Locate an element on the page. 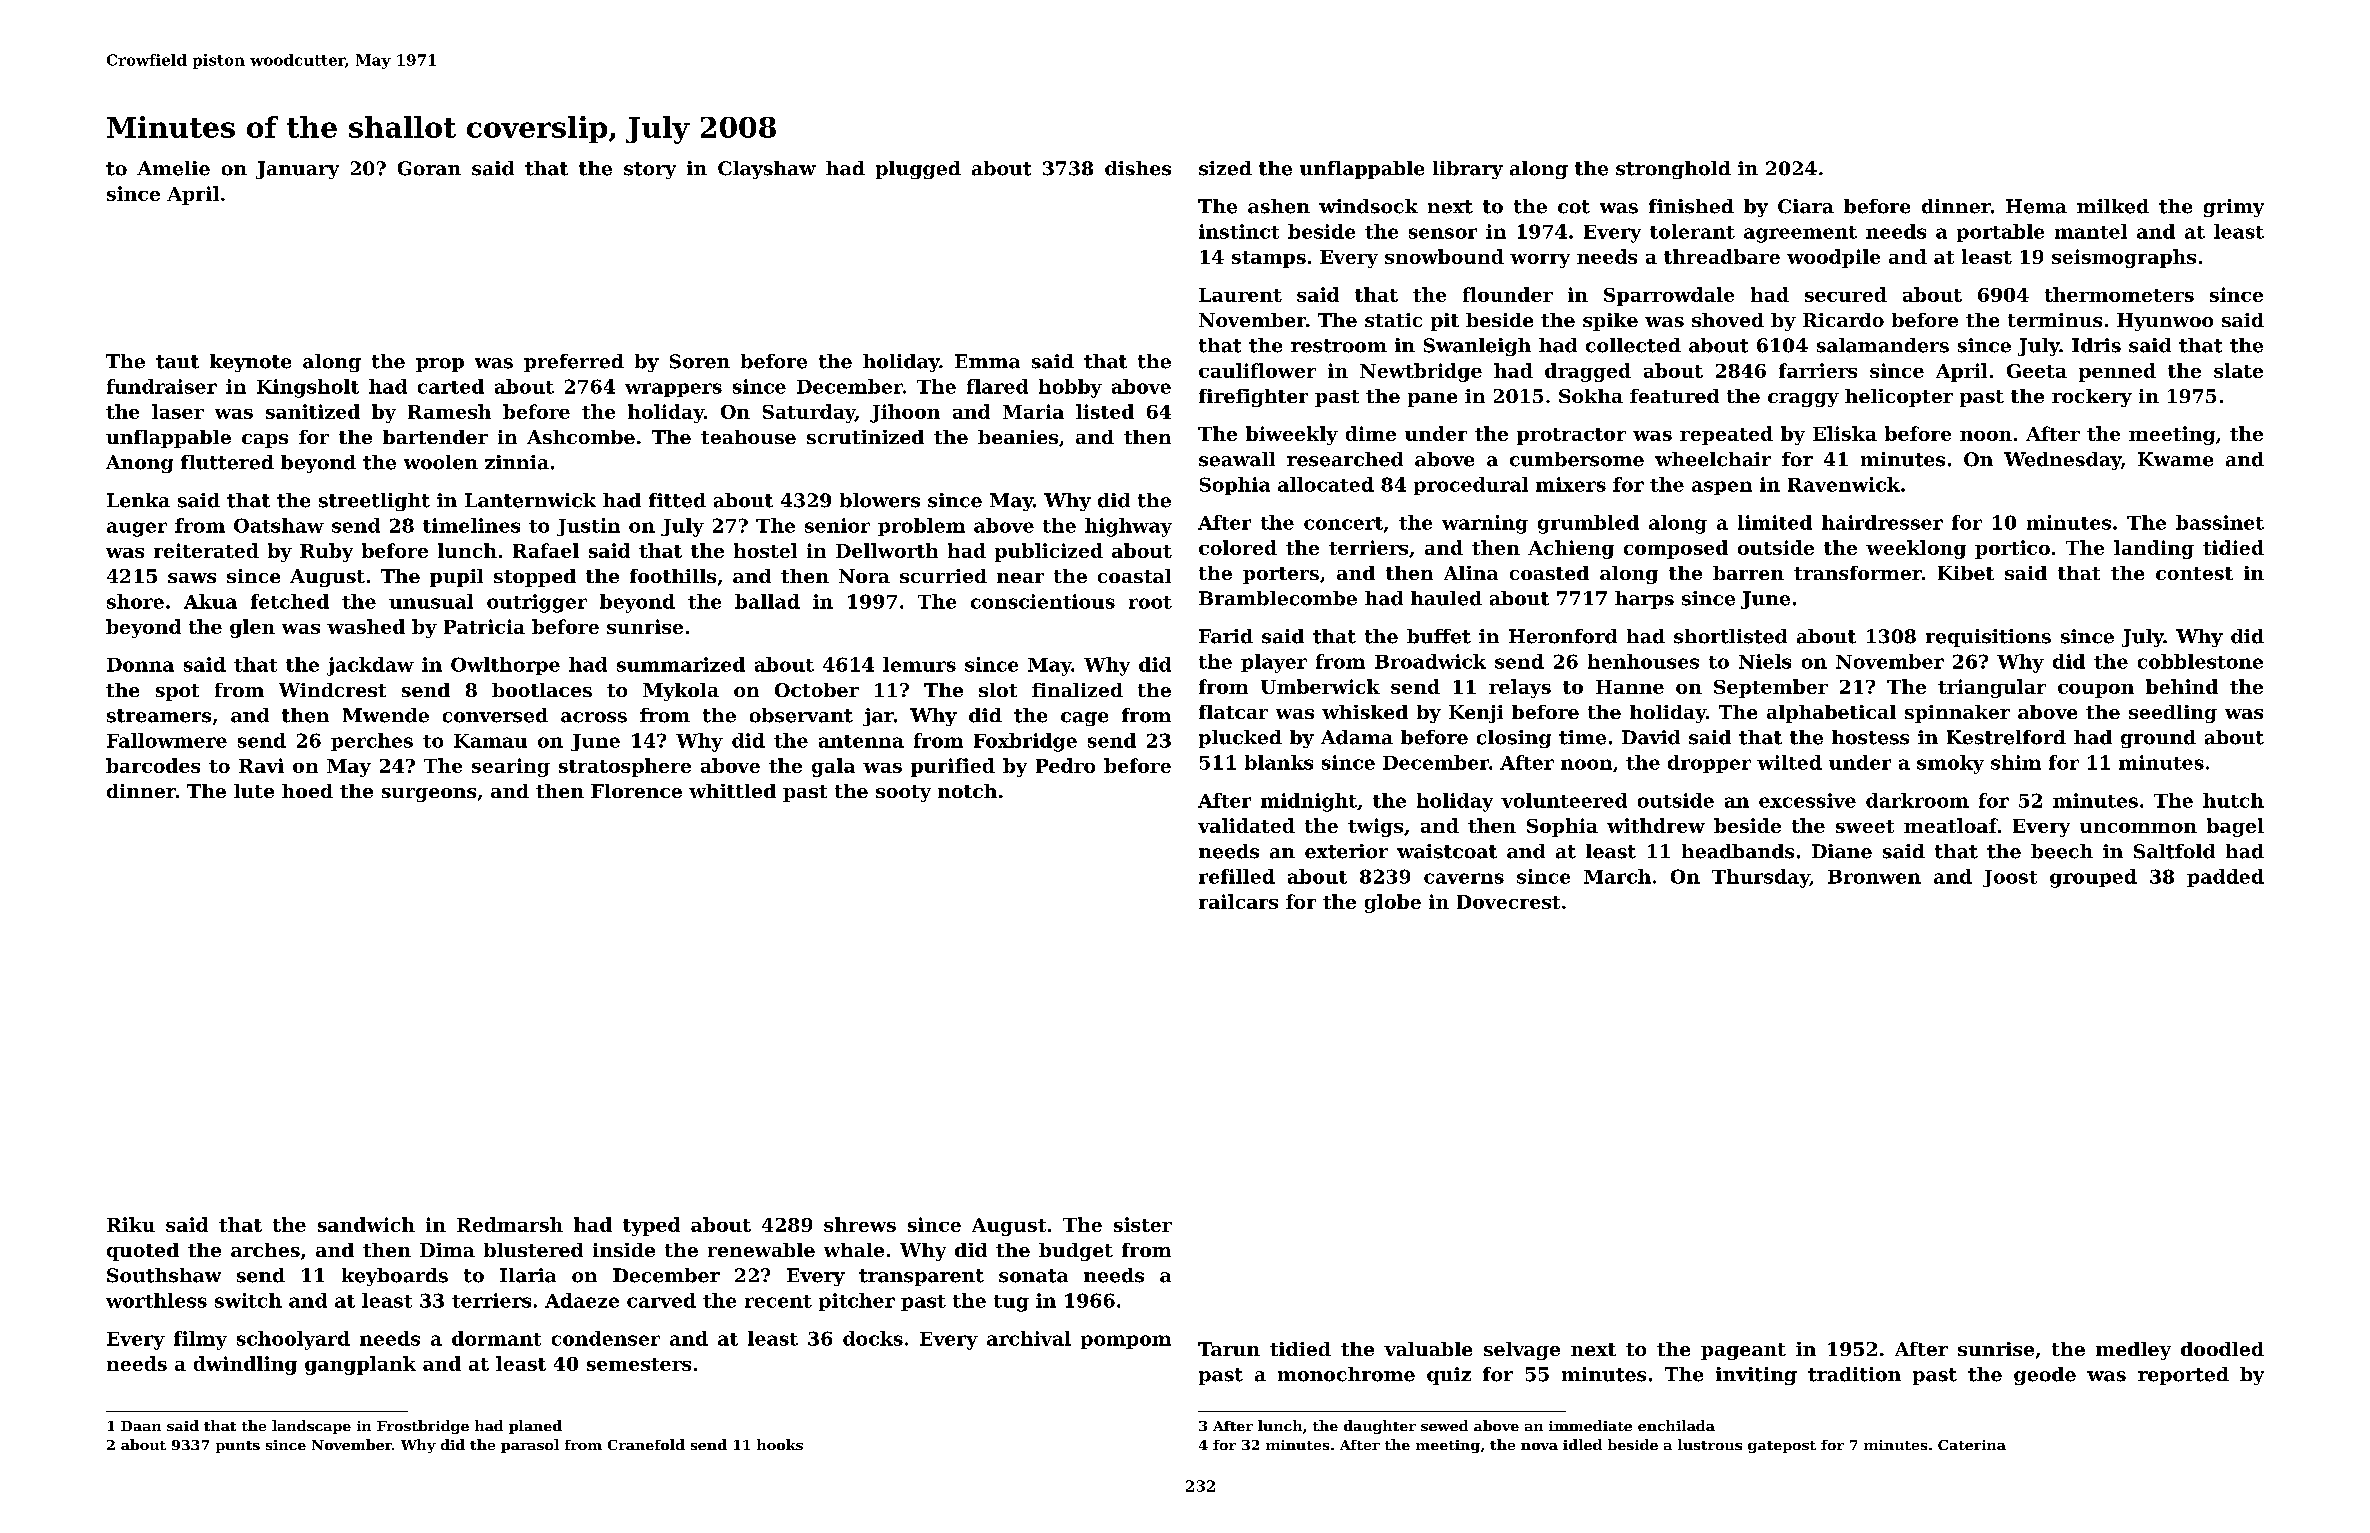 This image has width=2370, height=1533. scurried is located at coordinates (943, 576).
